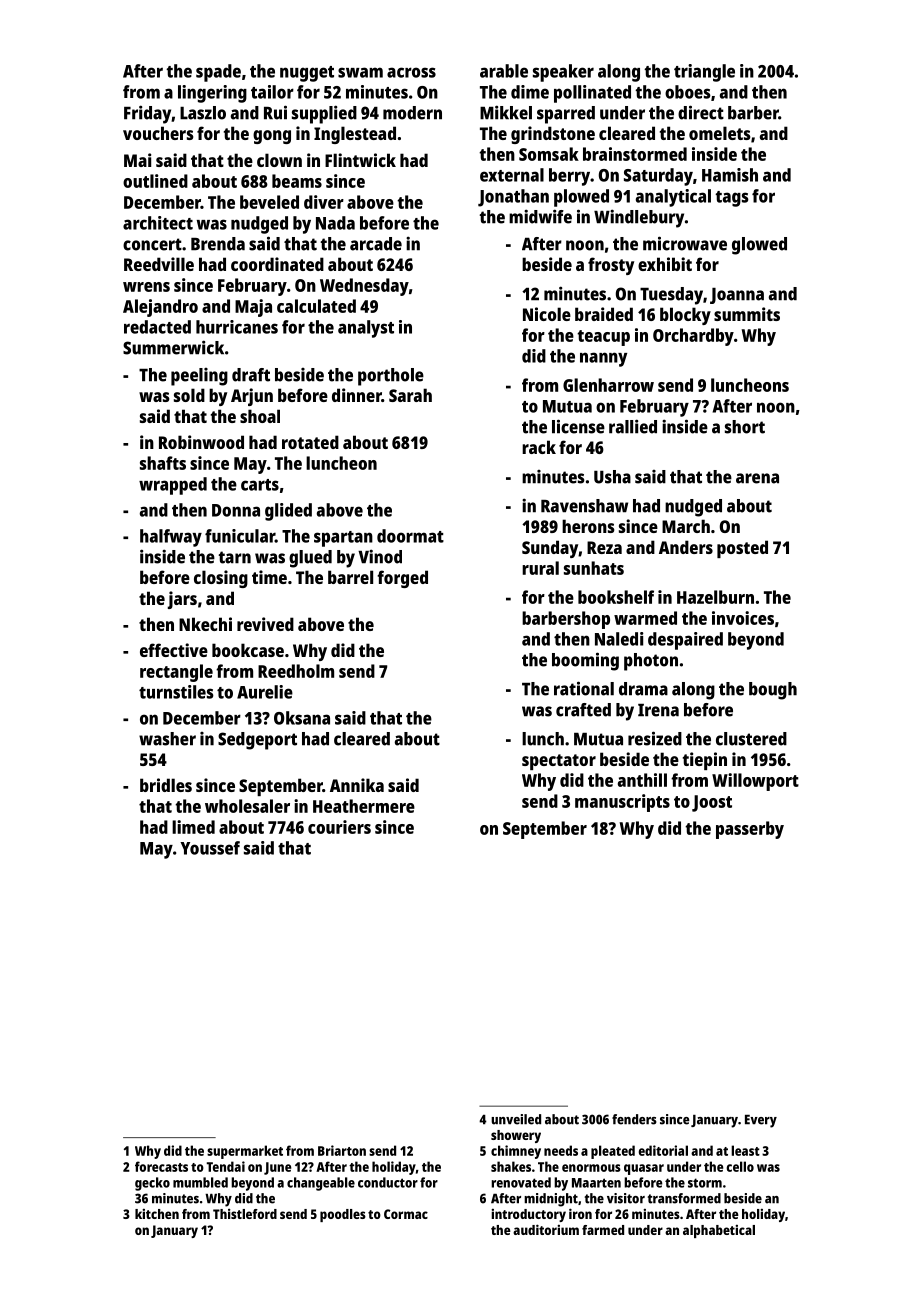 The height and width of the image is (1308, 924). What do you see at coordinates (704, 73) in the image?
I see `triangle` at bounding box center [704, 73].
